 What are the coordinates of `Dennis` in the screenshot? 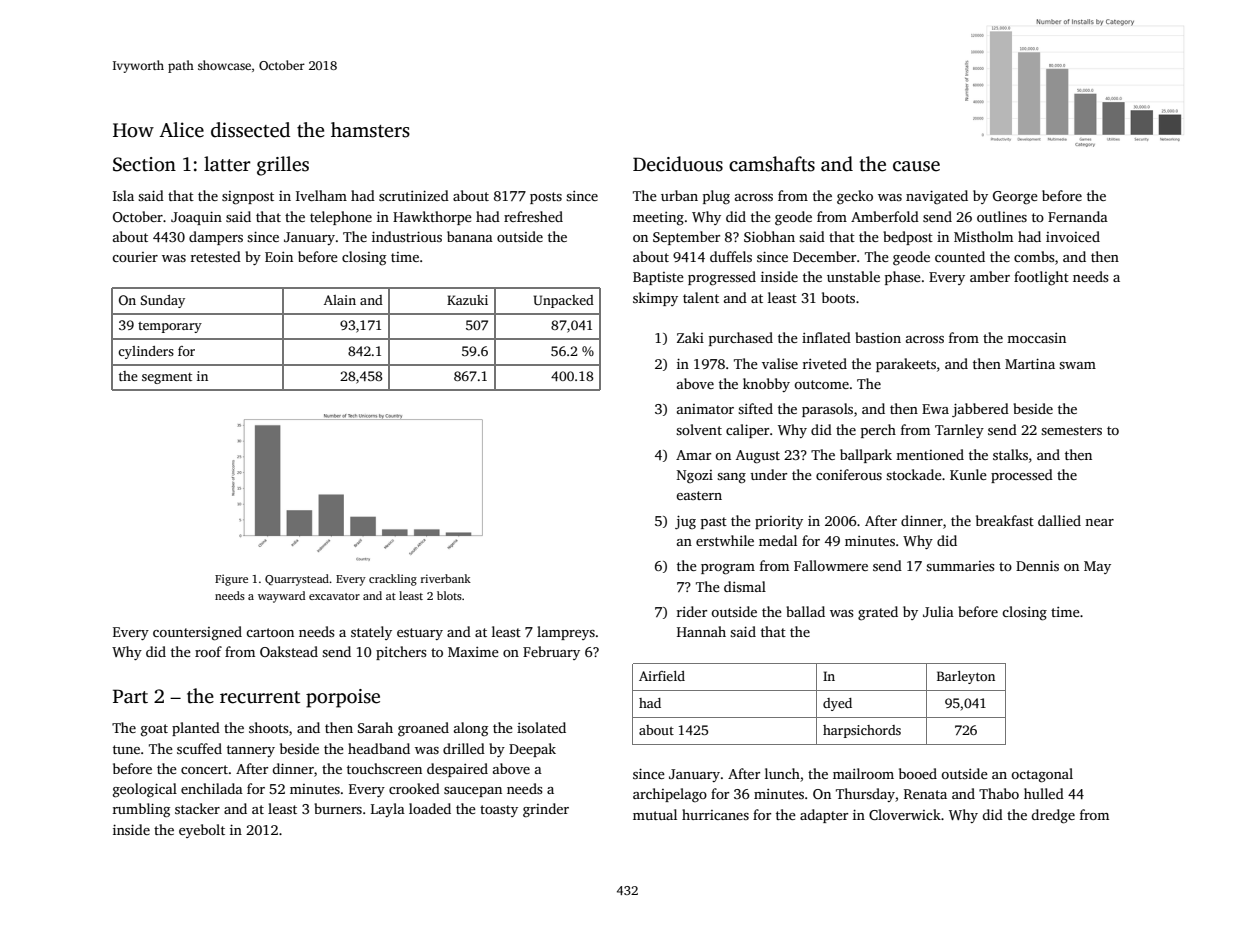 It's located at (1037, 565).
